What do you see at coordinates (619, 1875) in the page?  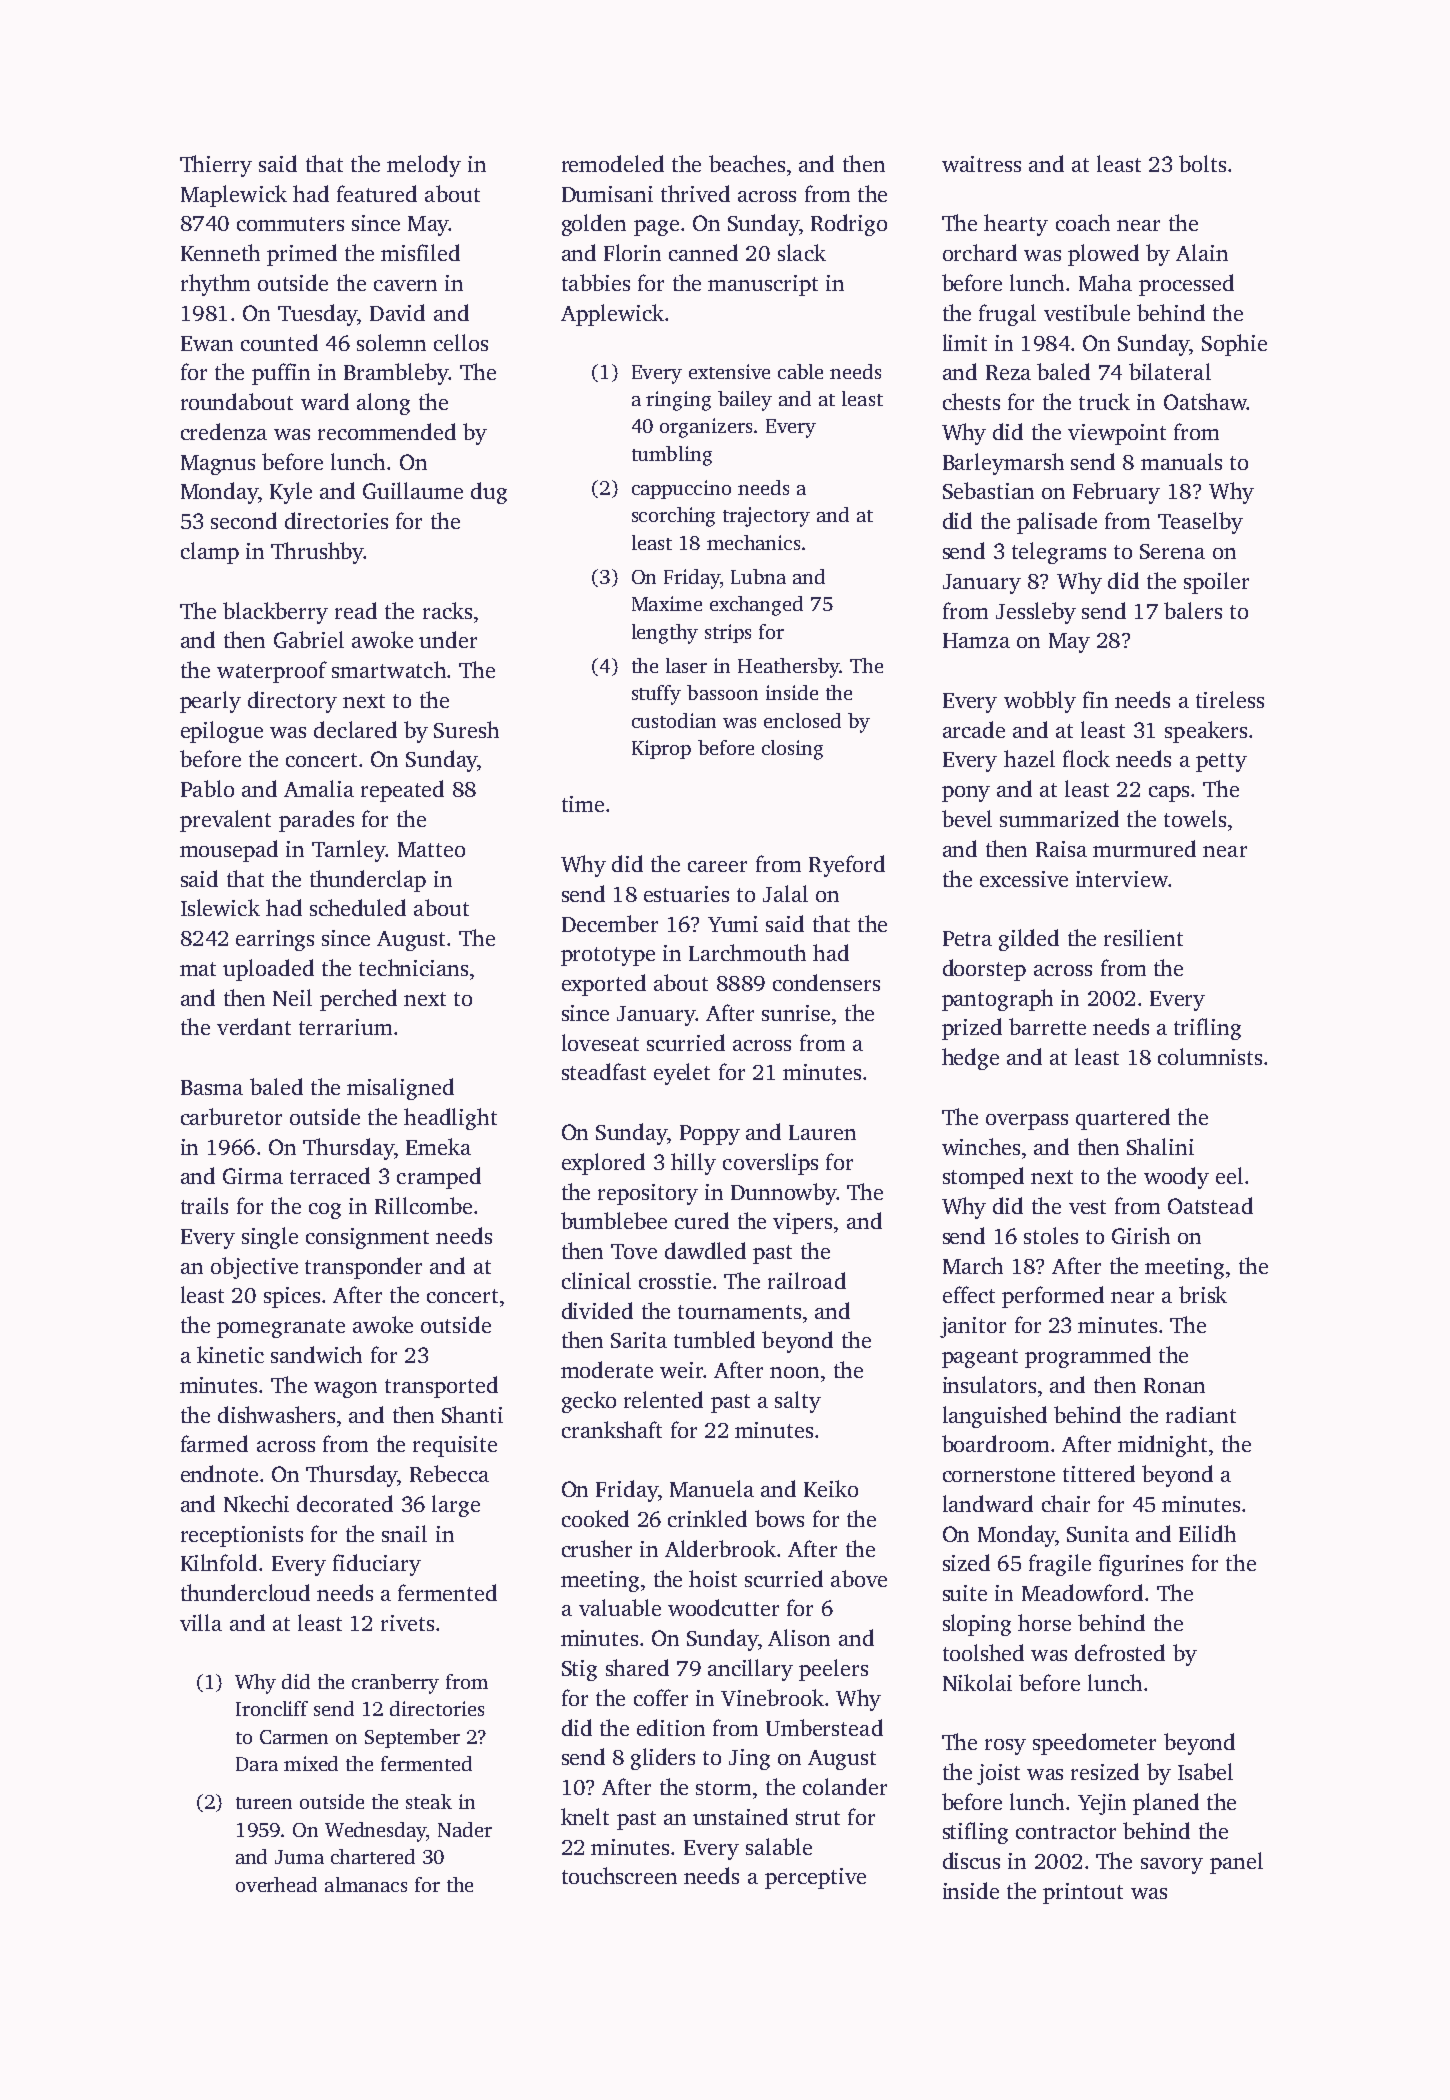 I see `touchscreen` at bounding box center [619, 1875].
